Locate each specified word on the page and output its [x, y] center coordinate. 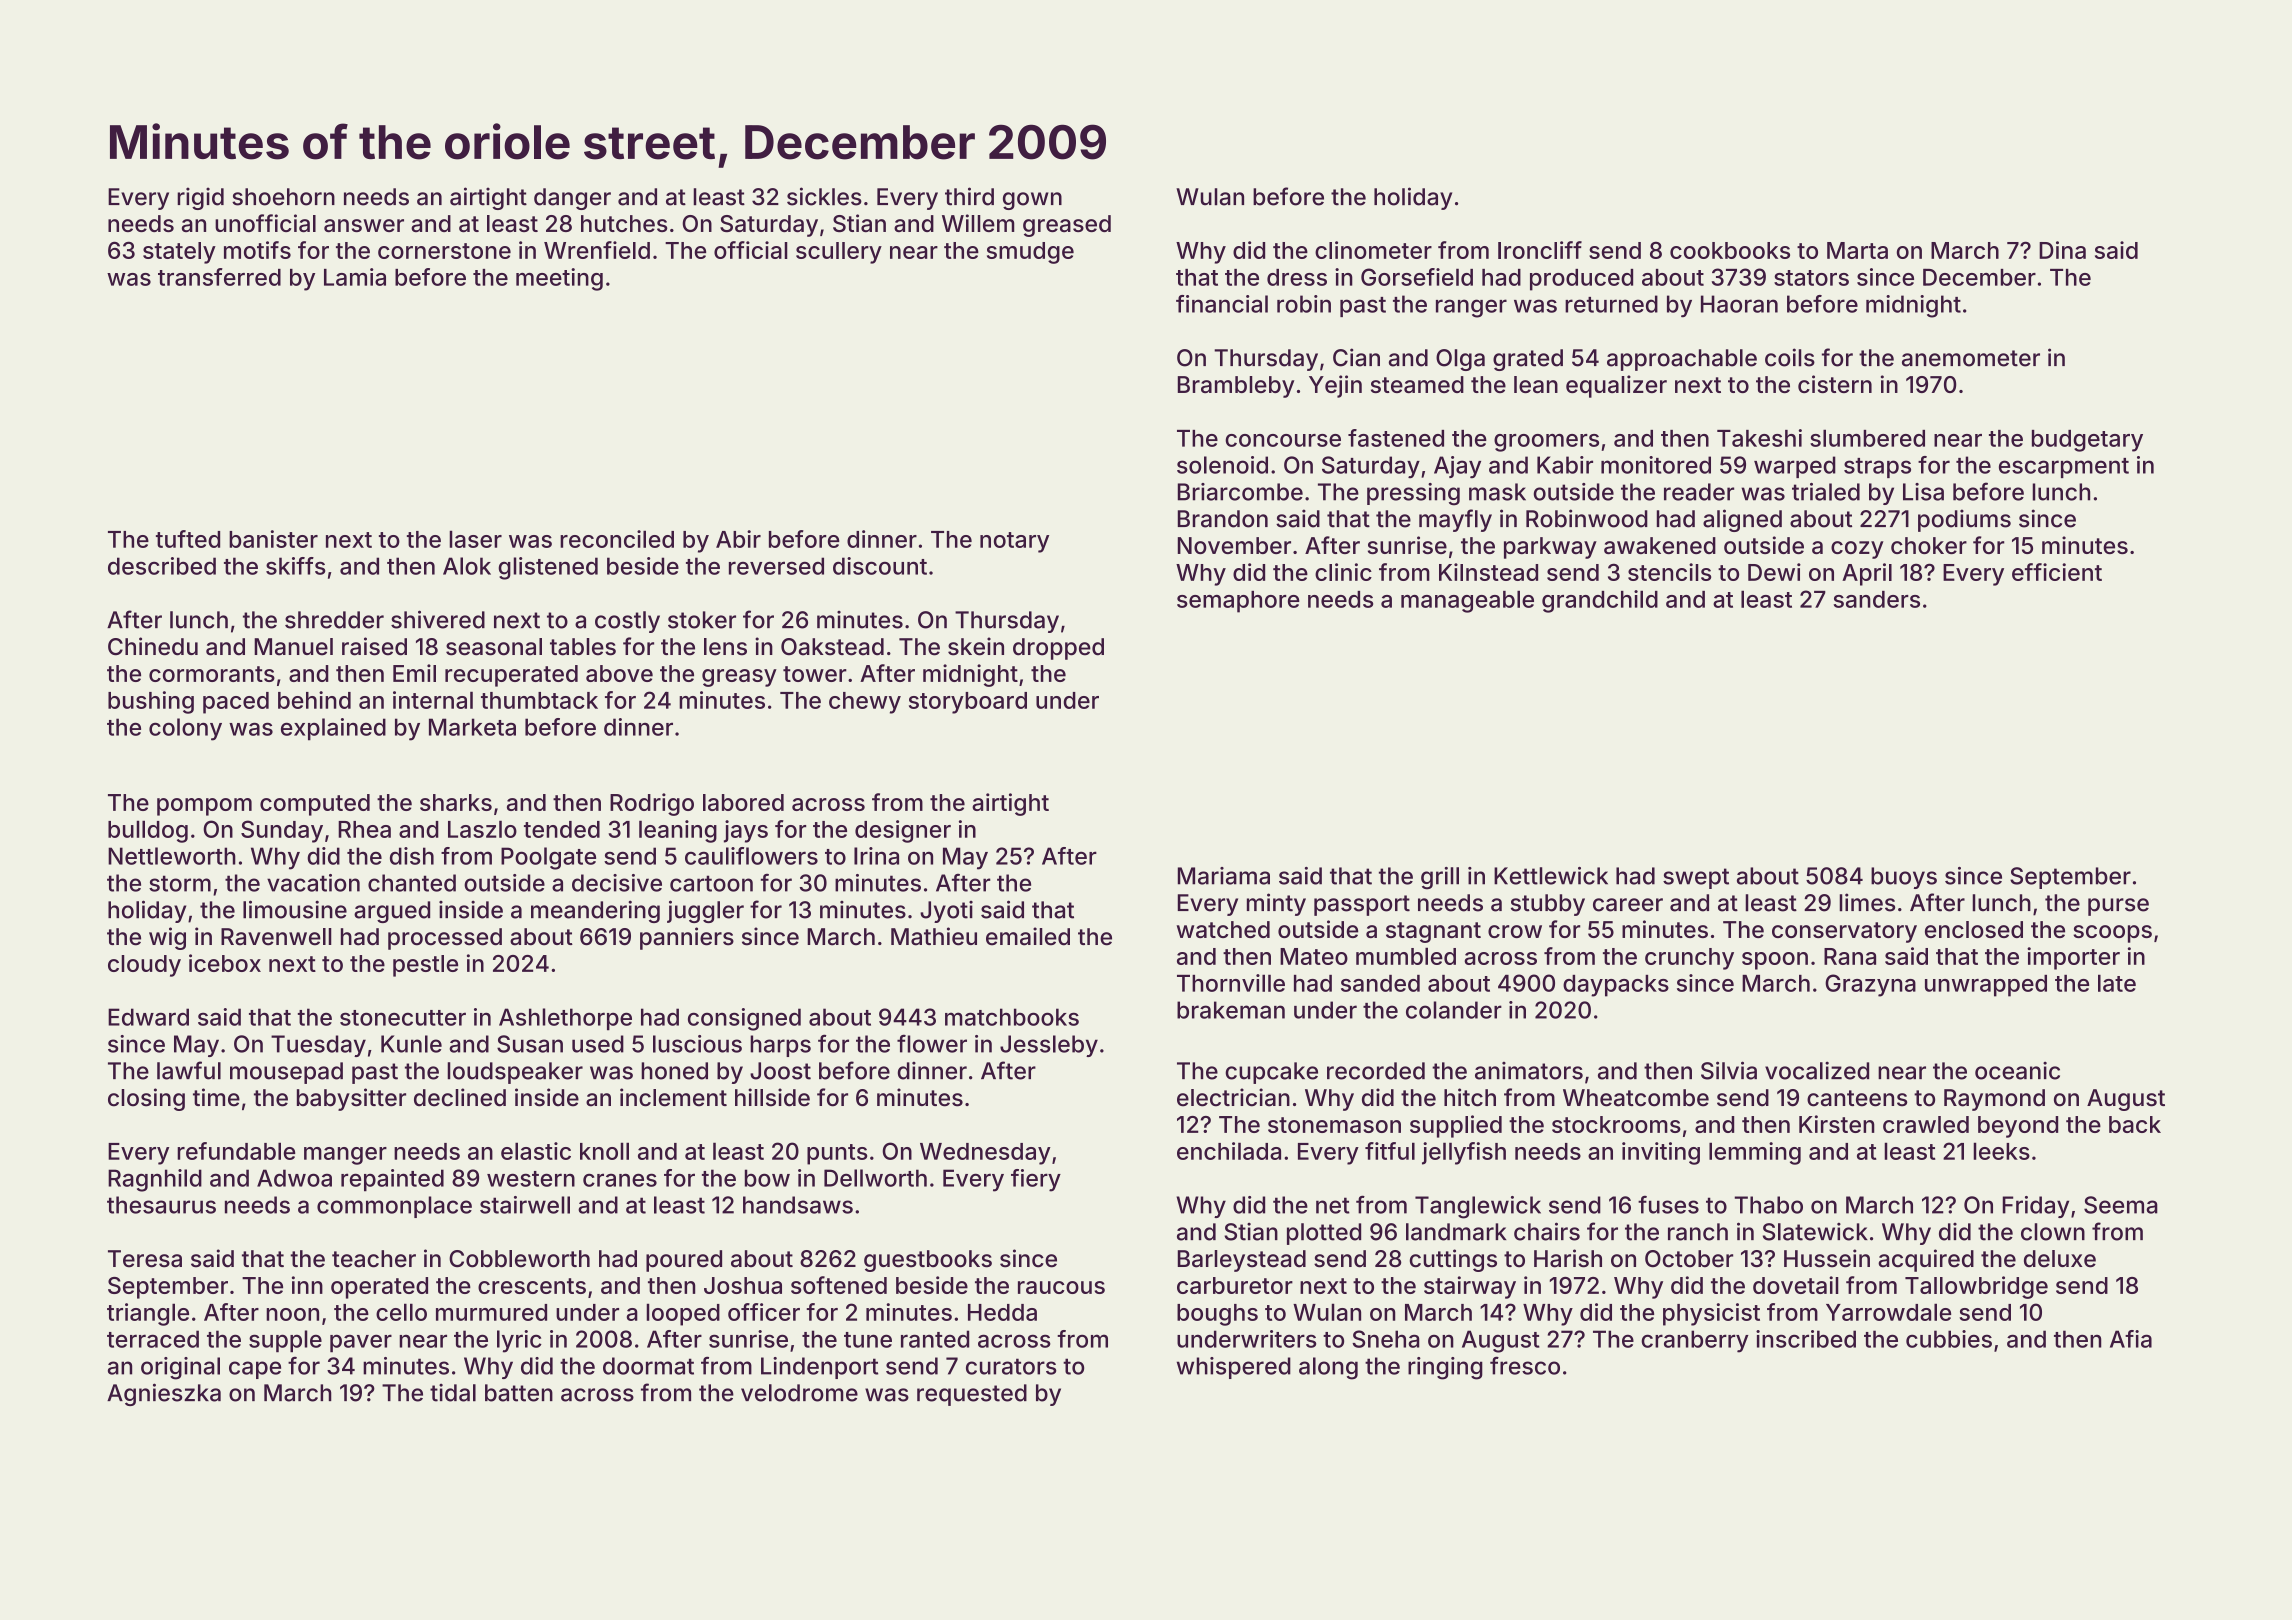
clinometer [1373, 250]
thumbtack [539, 700]
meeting [559, 279]
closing [146, 1099]
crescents [532, 1286]
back [2135, 1124]
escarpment [2064, 468]
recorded [1376, 1071]
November [1234, 545]
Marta [1857, 250]
